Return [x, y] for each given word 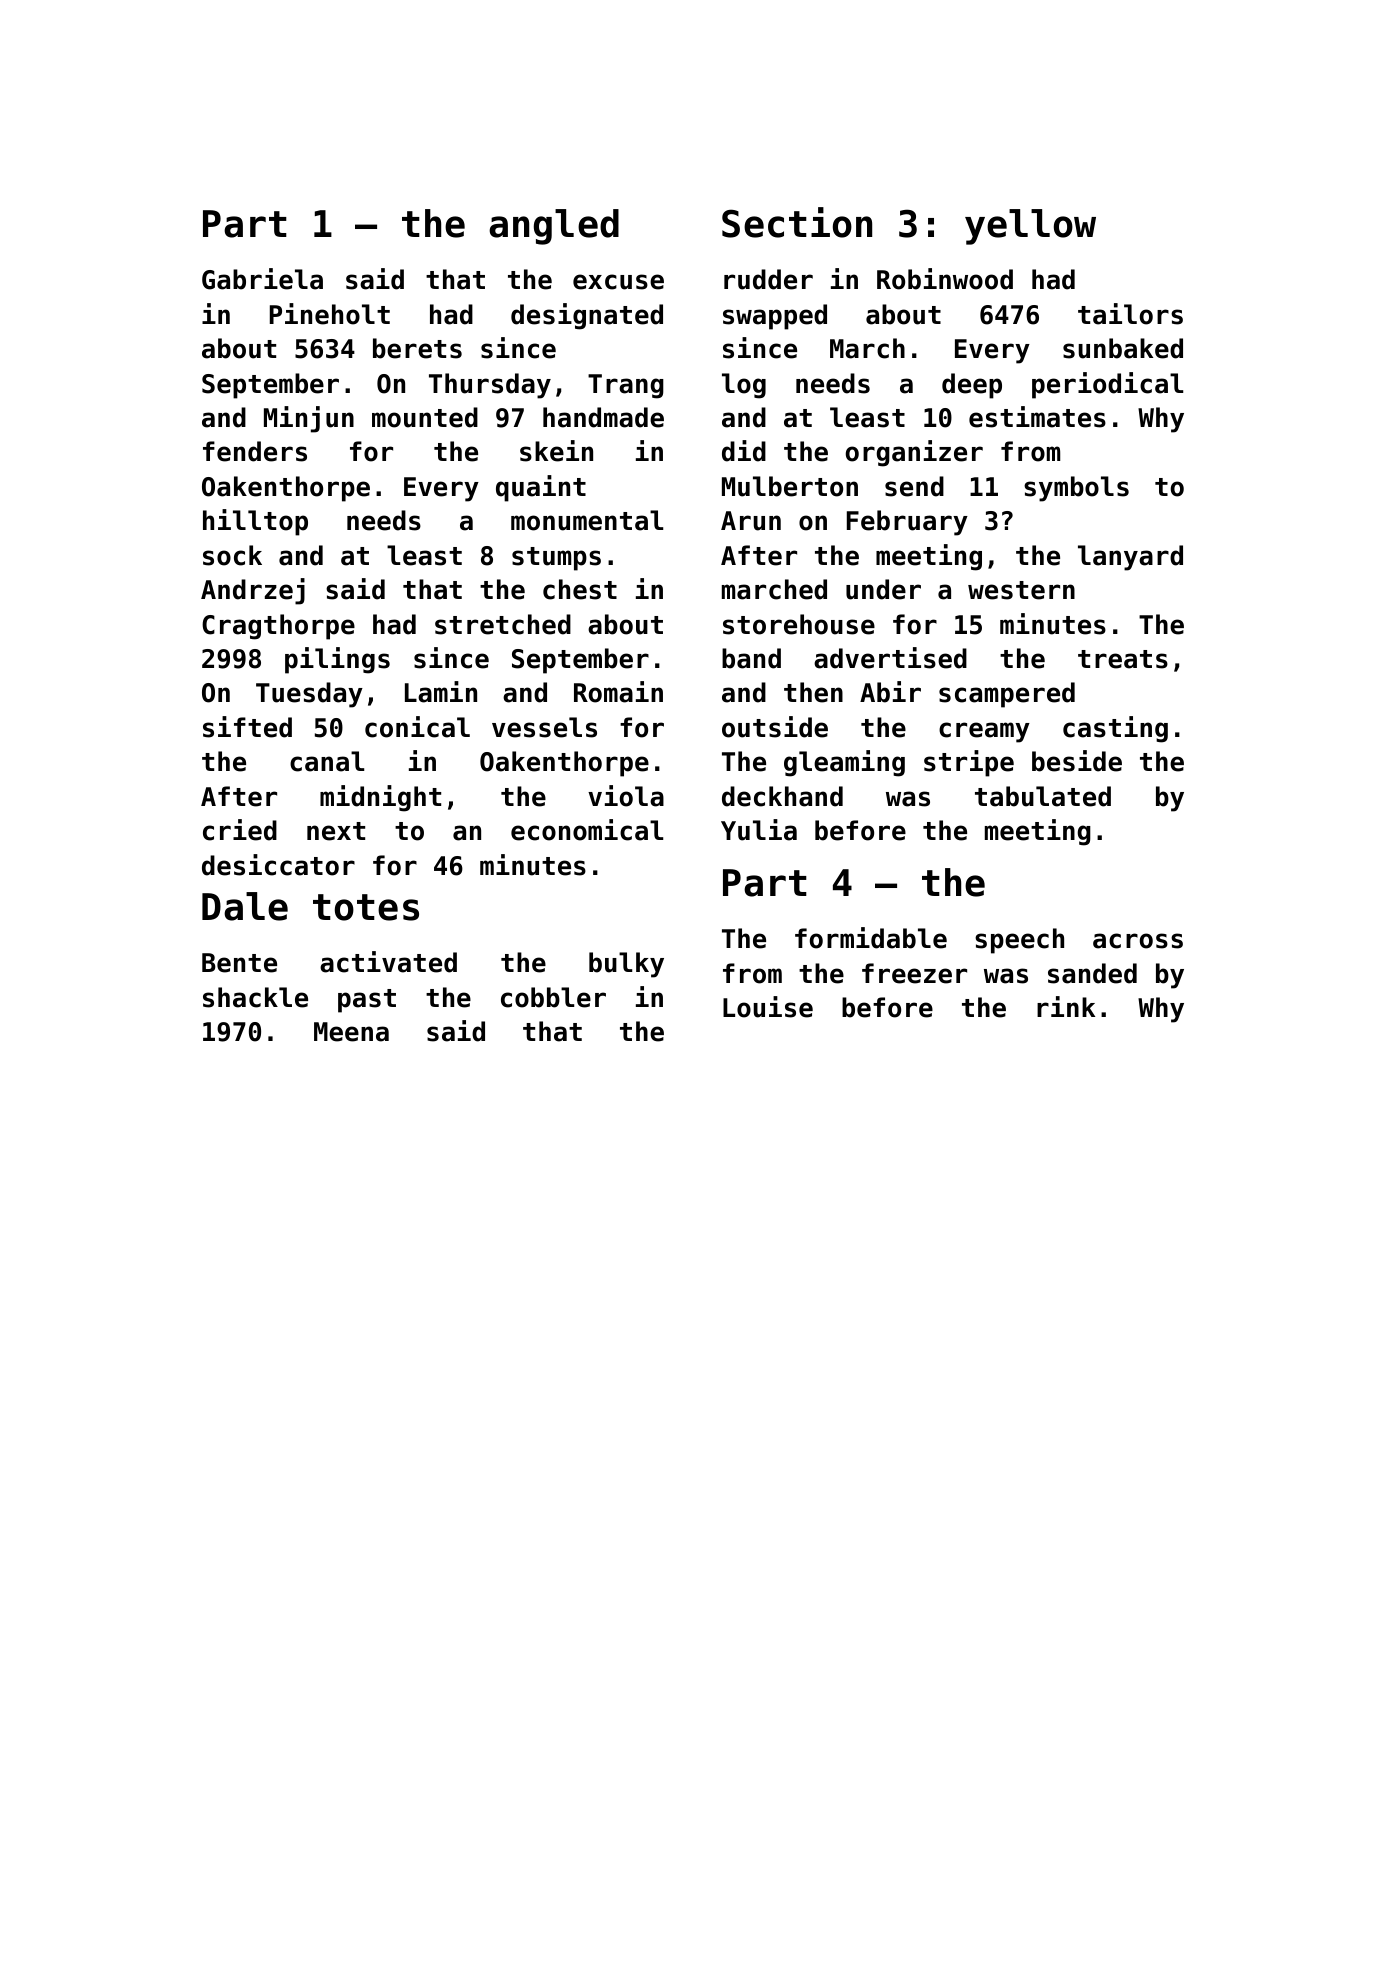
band [751, 658]
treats [1123, 659]
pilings [337, 660]
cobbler [553, 997]
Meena [351, 1032]
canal [327, 761]
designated [587, 316]
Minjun [309, 419]
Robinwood [945, 279]
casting [1115, 729]
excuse [618, 282]
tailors [1130, 314]
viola [626, 796]
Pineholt [330, 314]
